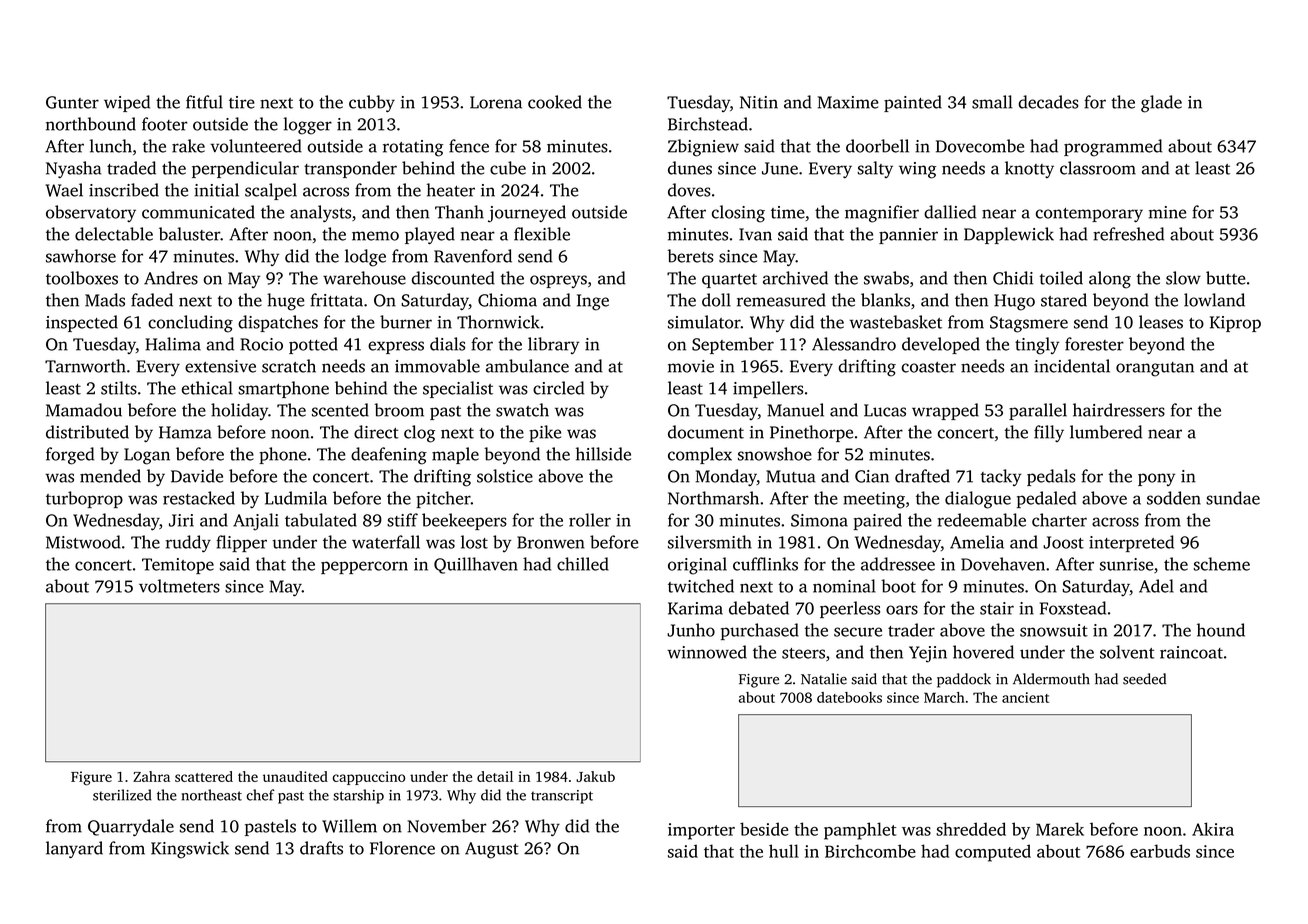 This document has width=1308, height=924. I want to click on earbuds, so click(1160, 851).
